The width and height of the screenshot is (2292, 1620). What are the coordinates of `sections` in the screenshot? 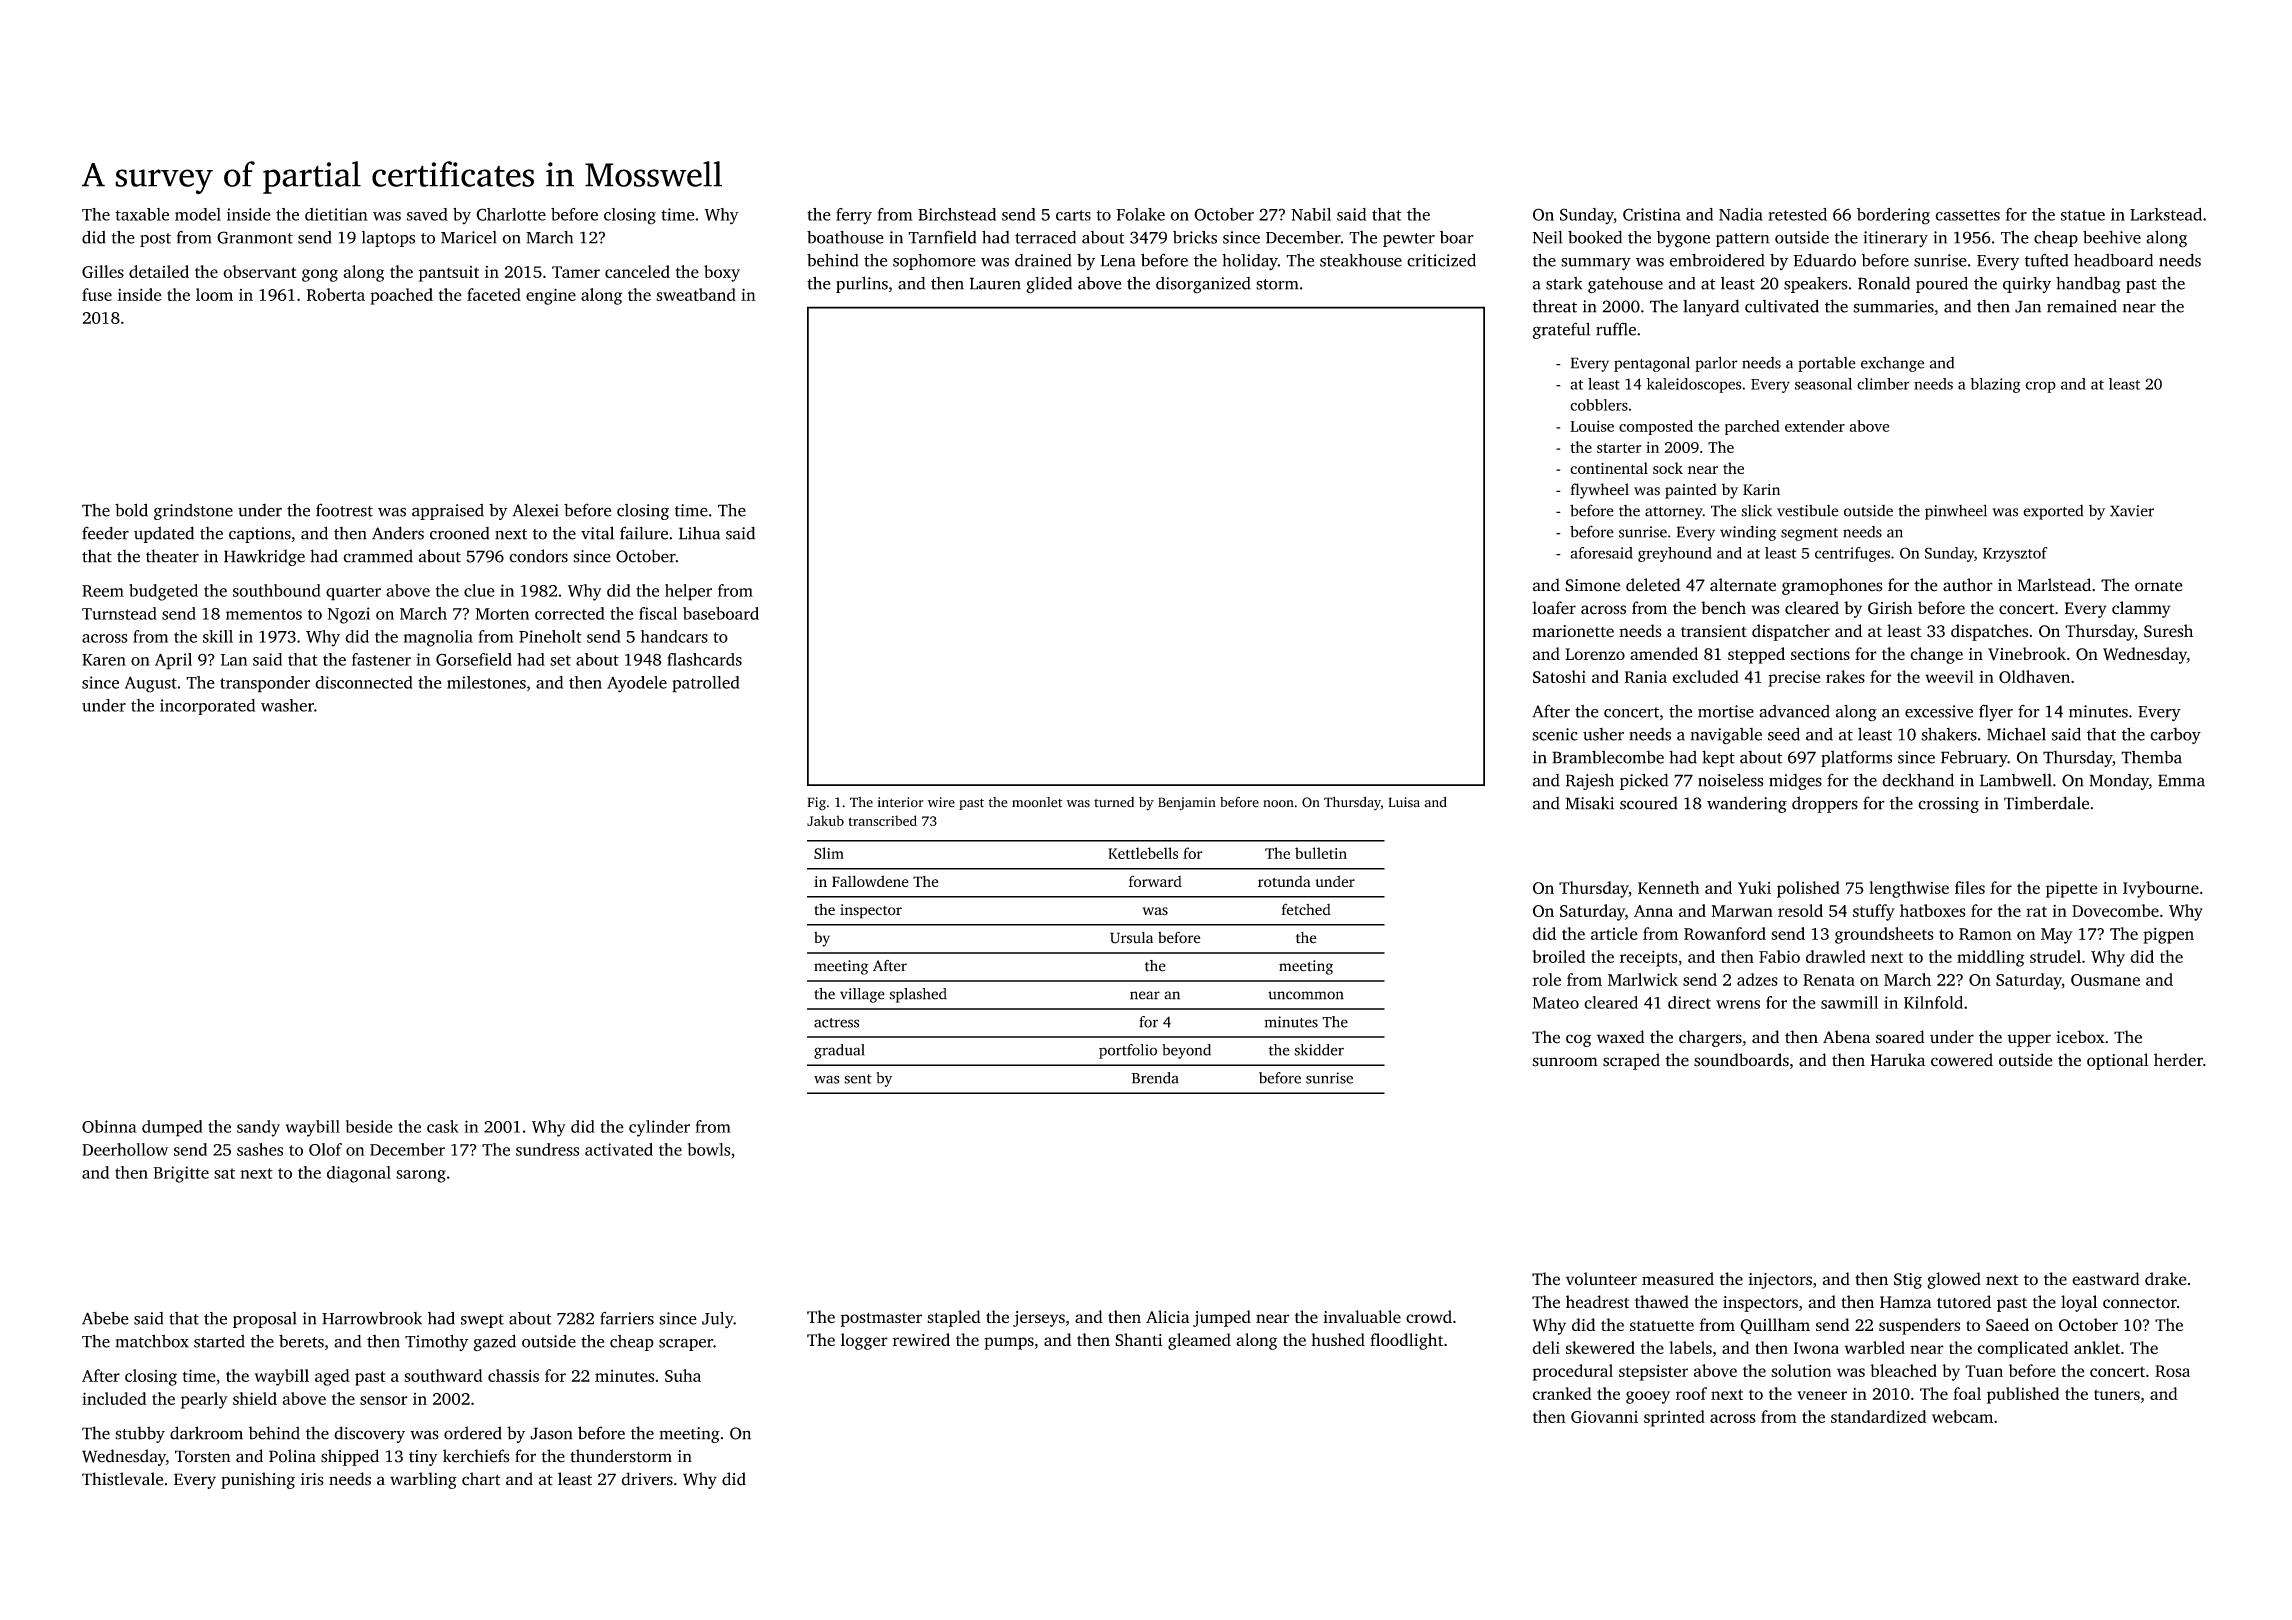 It's located at (1820, 654).
